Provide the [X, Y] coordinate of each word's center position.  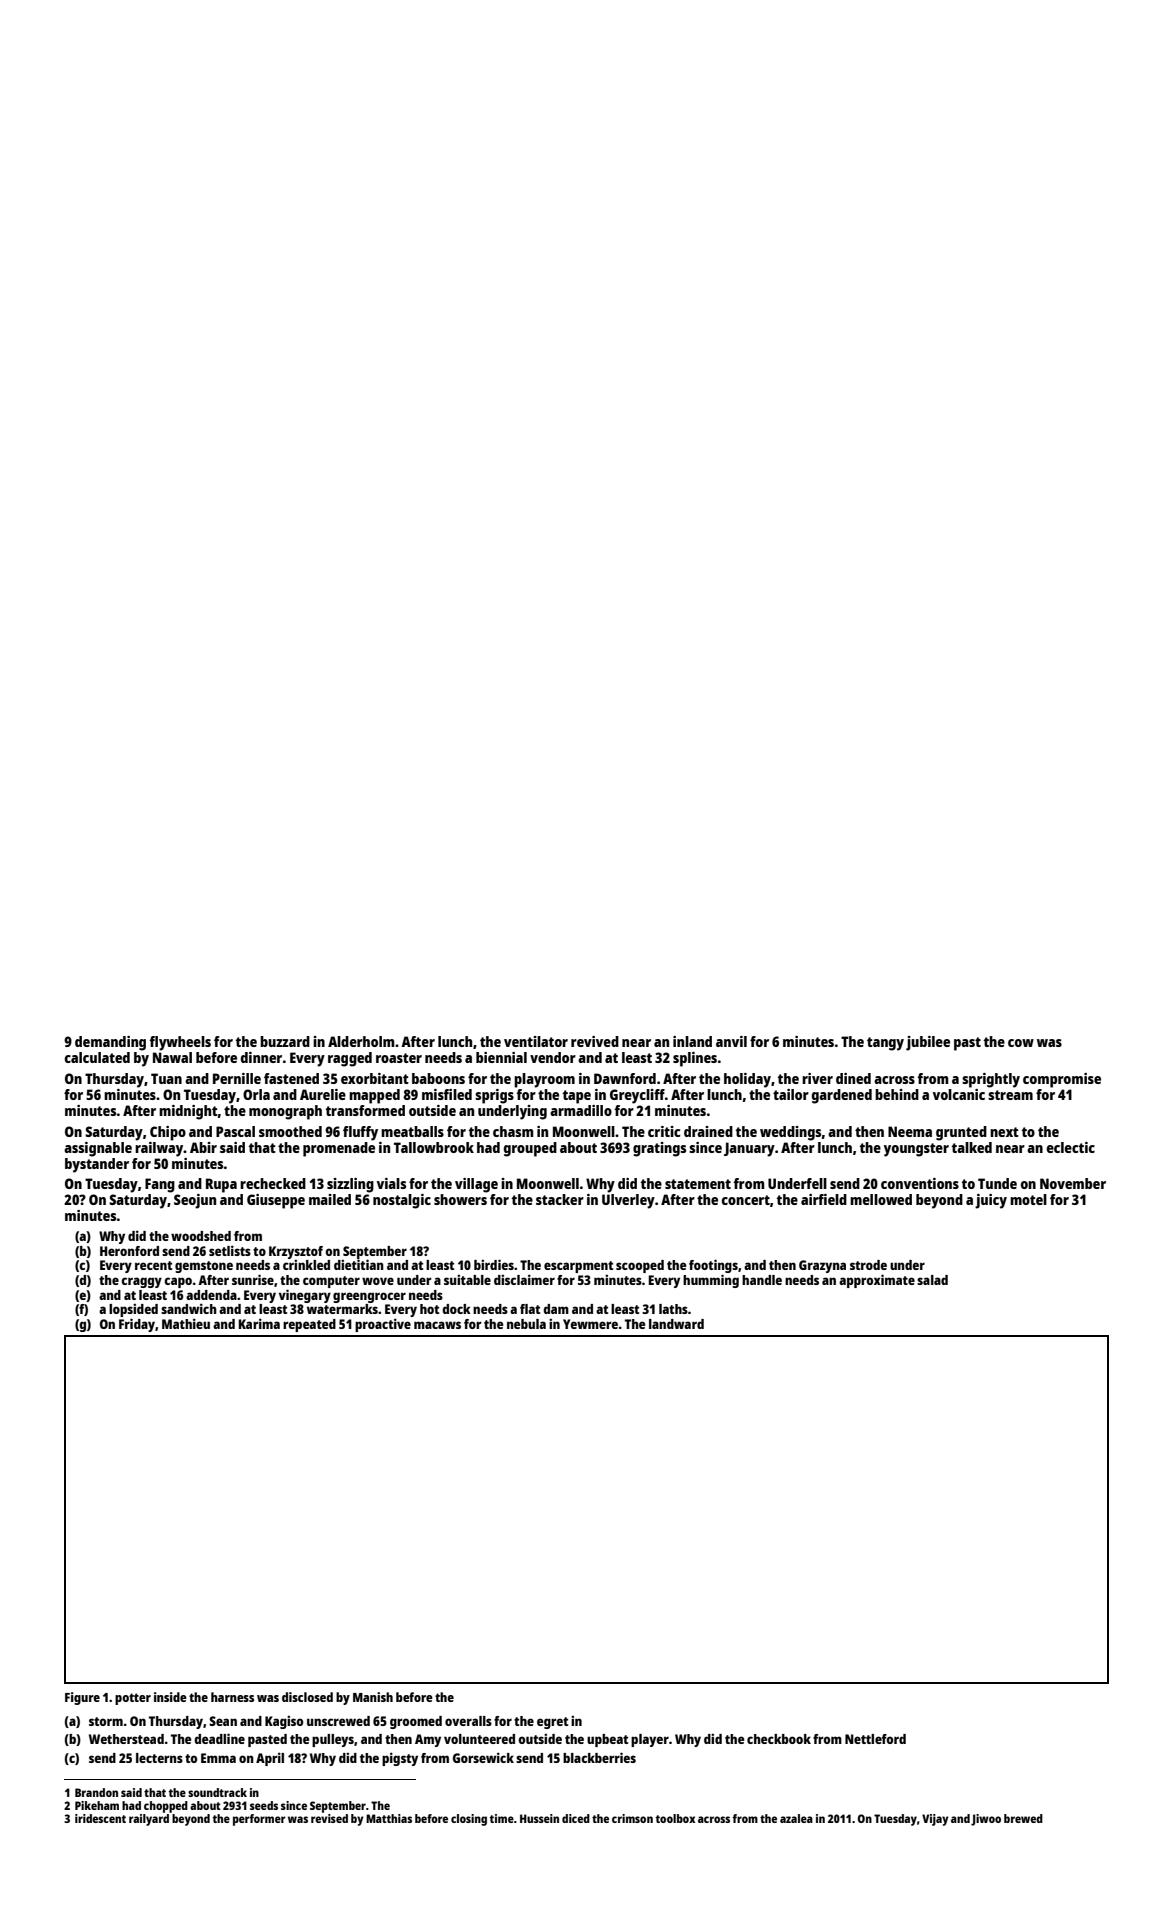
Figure [82, 1698]
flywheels [180, 1043]
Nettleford [875, 1739]
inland [692, 1041]
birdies [494, 1264]
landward [676, 1324]
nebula [526, 1324]
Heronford [129, 1251]
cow [1021, 1043]
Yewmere [590, 1324]
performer [259, 1820]
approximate [877, 1281]
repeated [309, 1325]
